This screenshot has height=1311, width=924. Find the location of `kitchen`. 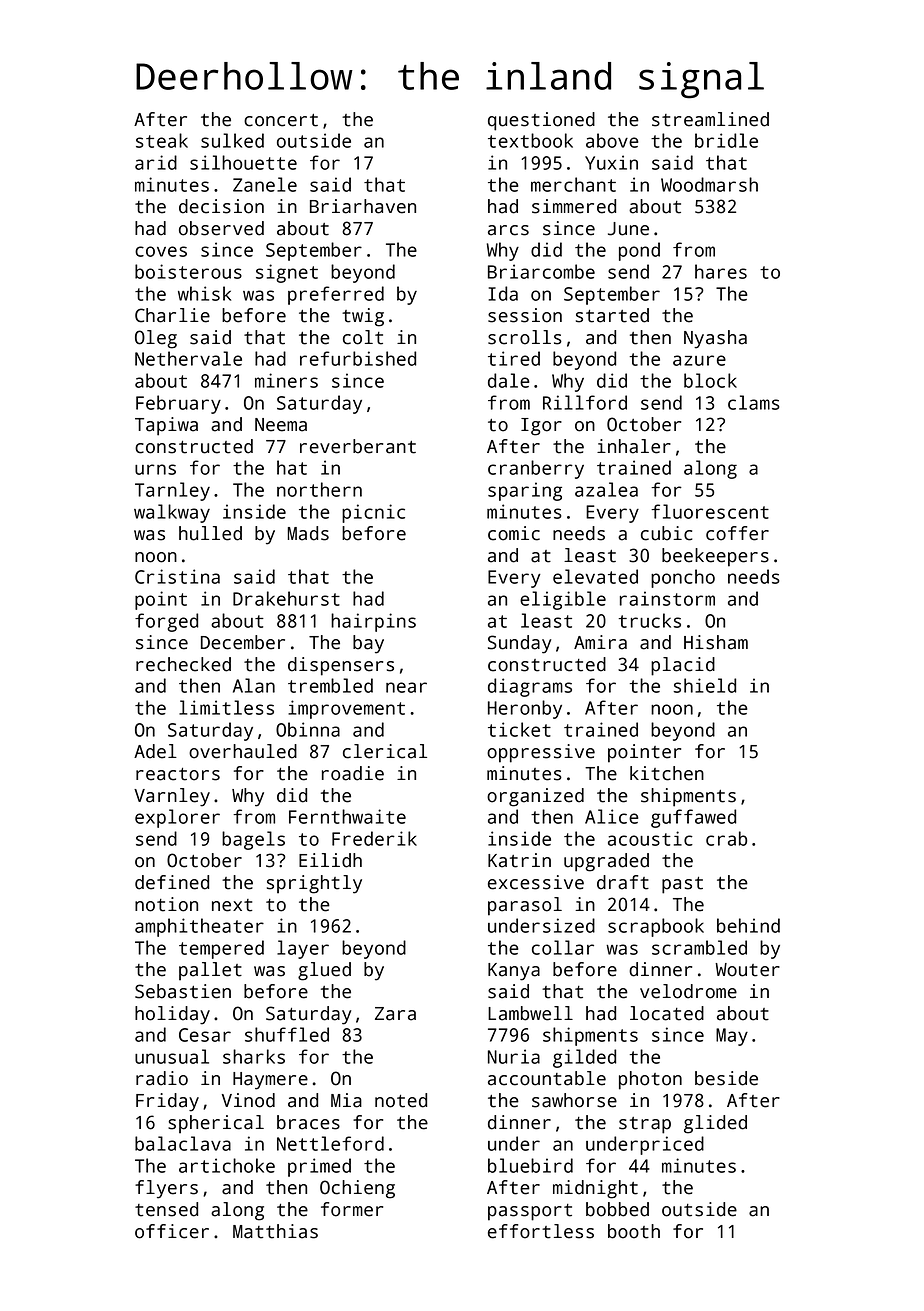

kitchen is located at coordinates (667, 773).
